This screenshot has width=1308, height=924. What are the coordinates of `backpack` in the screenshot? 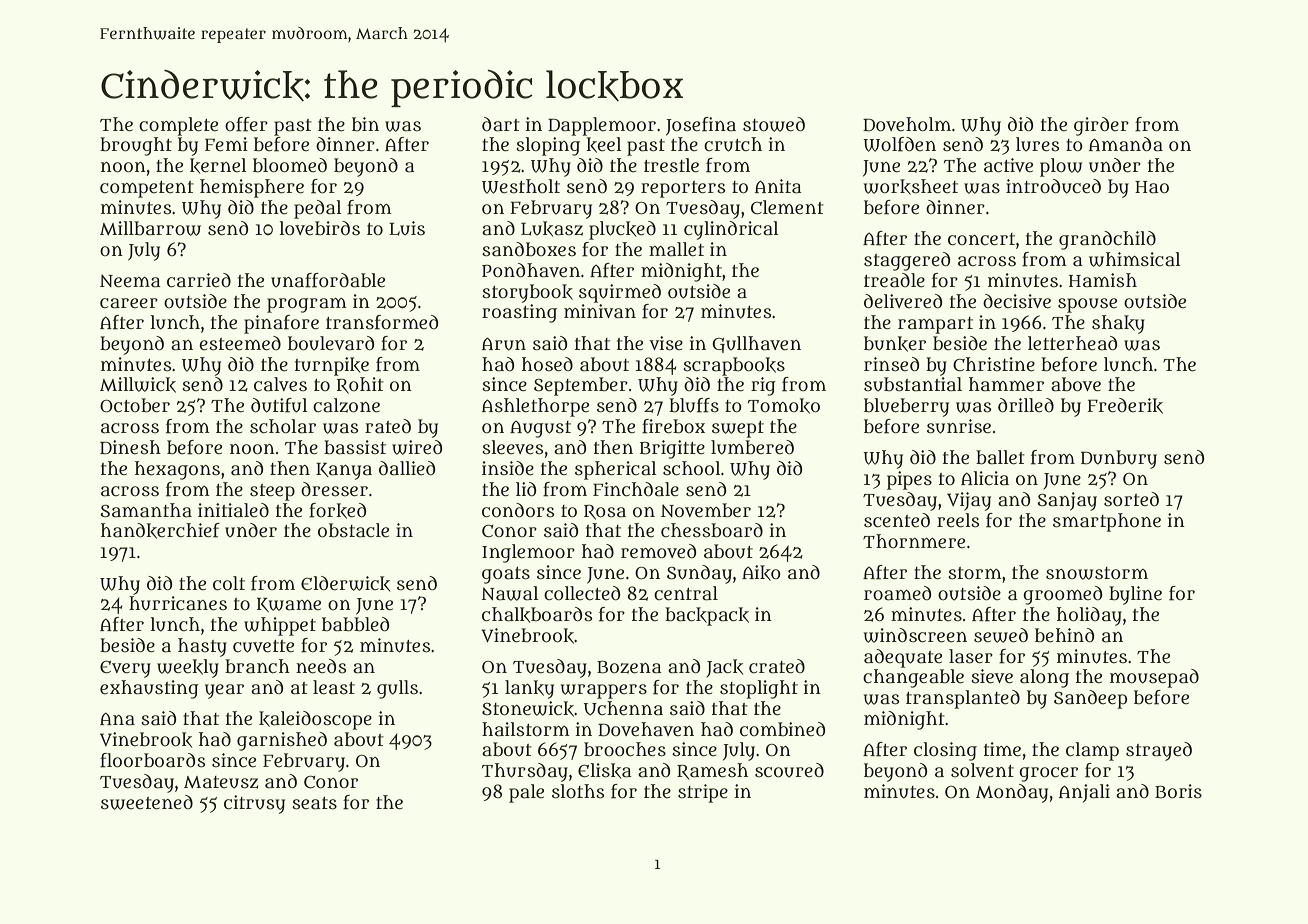 It's located at (707, 616).
